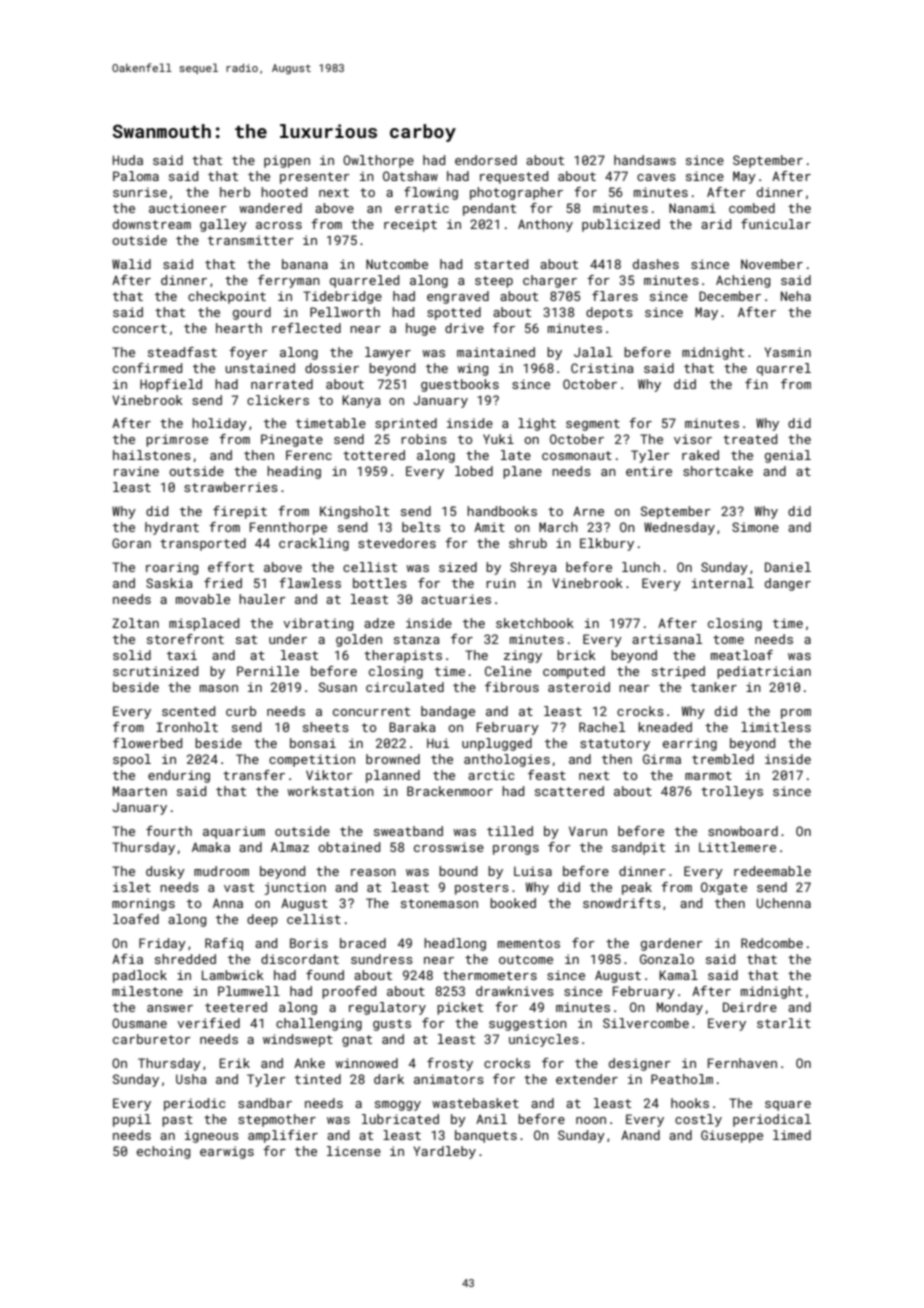  What do you see at coordinates (772, 871) in the screenshot?
I see `redeemable` at bounding box center [772, 871].
